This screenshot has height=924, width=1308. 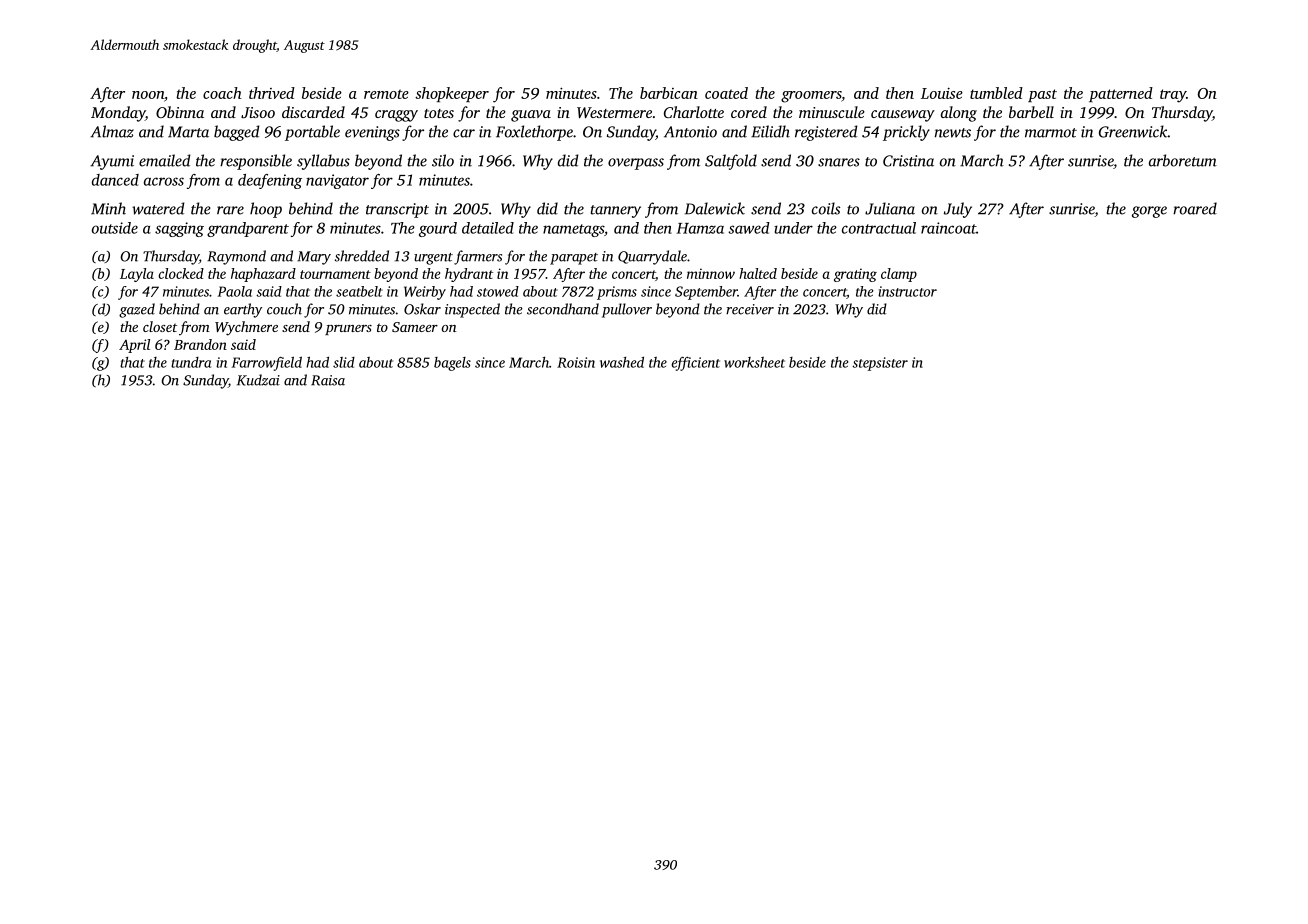 I want to click on instructor, so click(x=907, y=291).
